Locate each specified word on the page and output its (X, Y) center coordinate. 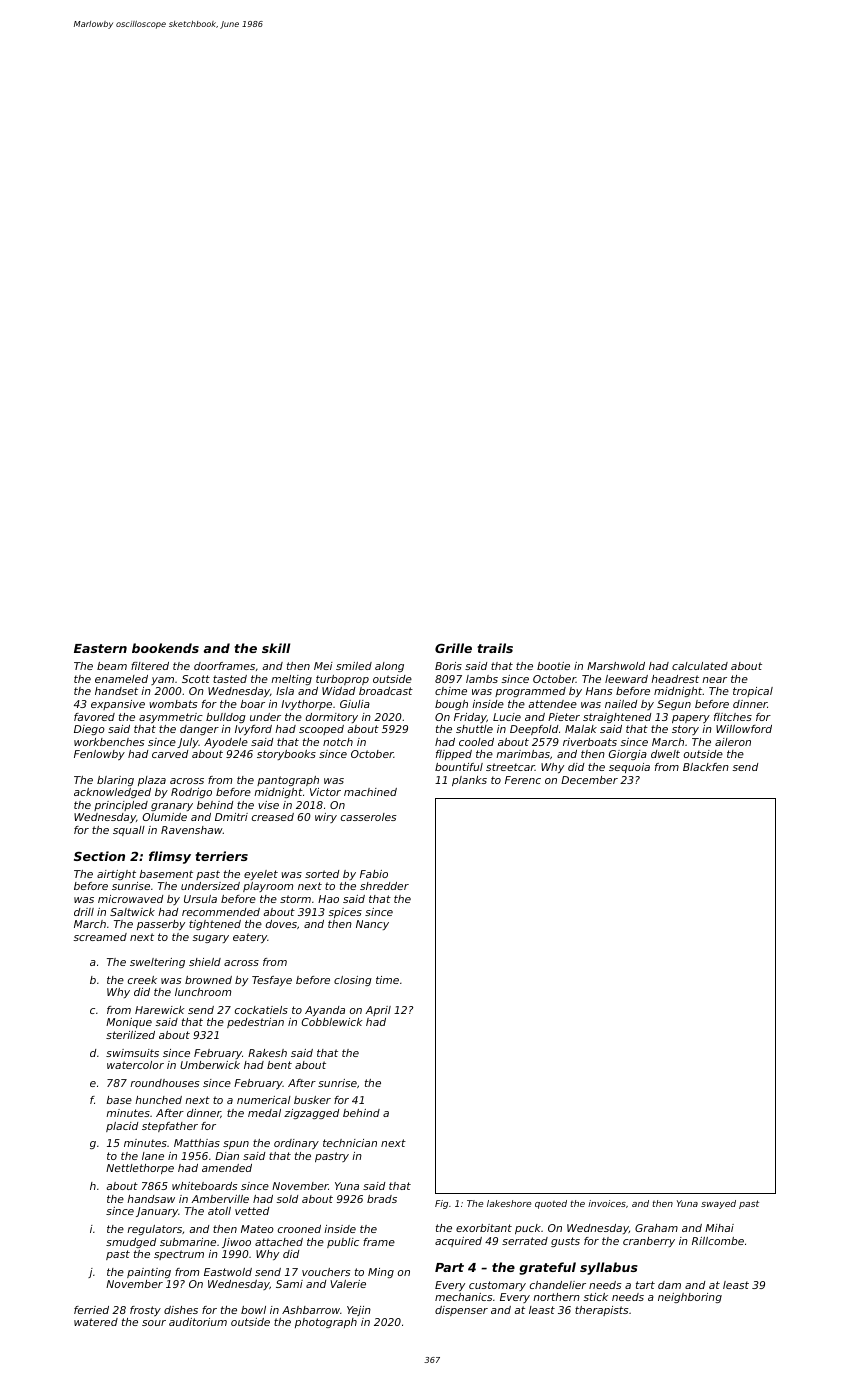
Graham (656, 1228)
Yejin (359, 1311)
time (387, 980)
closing (353, 981)
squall (129, 831)
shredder (384, 886)
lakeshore (509, 1203)
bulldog (226, 718)
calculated (700, 666)
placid (122, 1127)
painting (149, 1273)
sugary (210, 939)
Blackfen (706, 767)
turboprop (342, 680)
